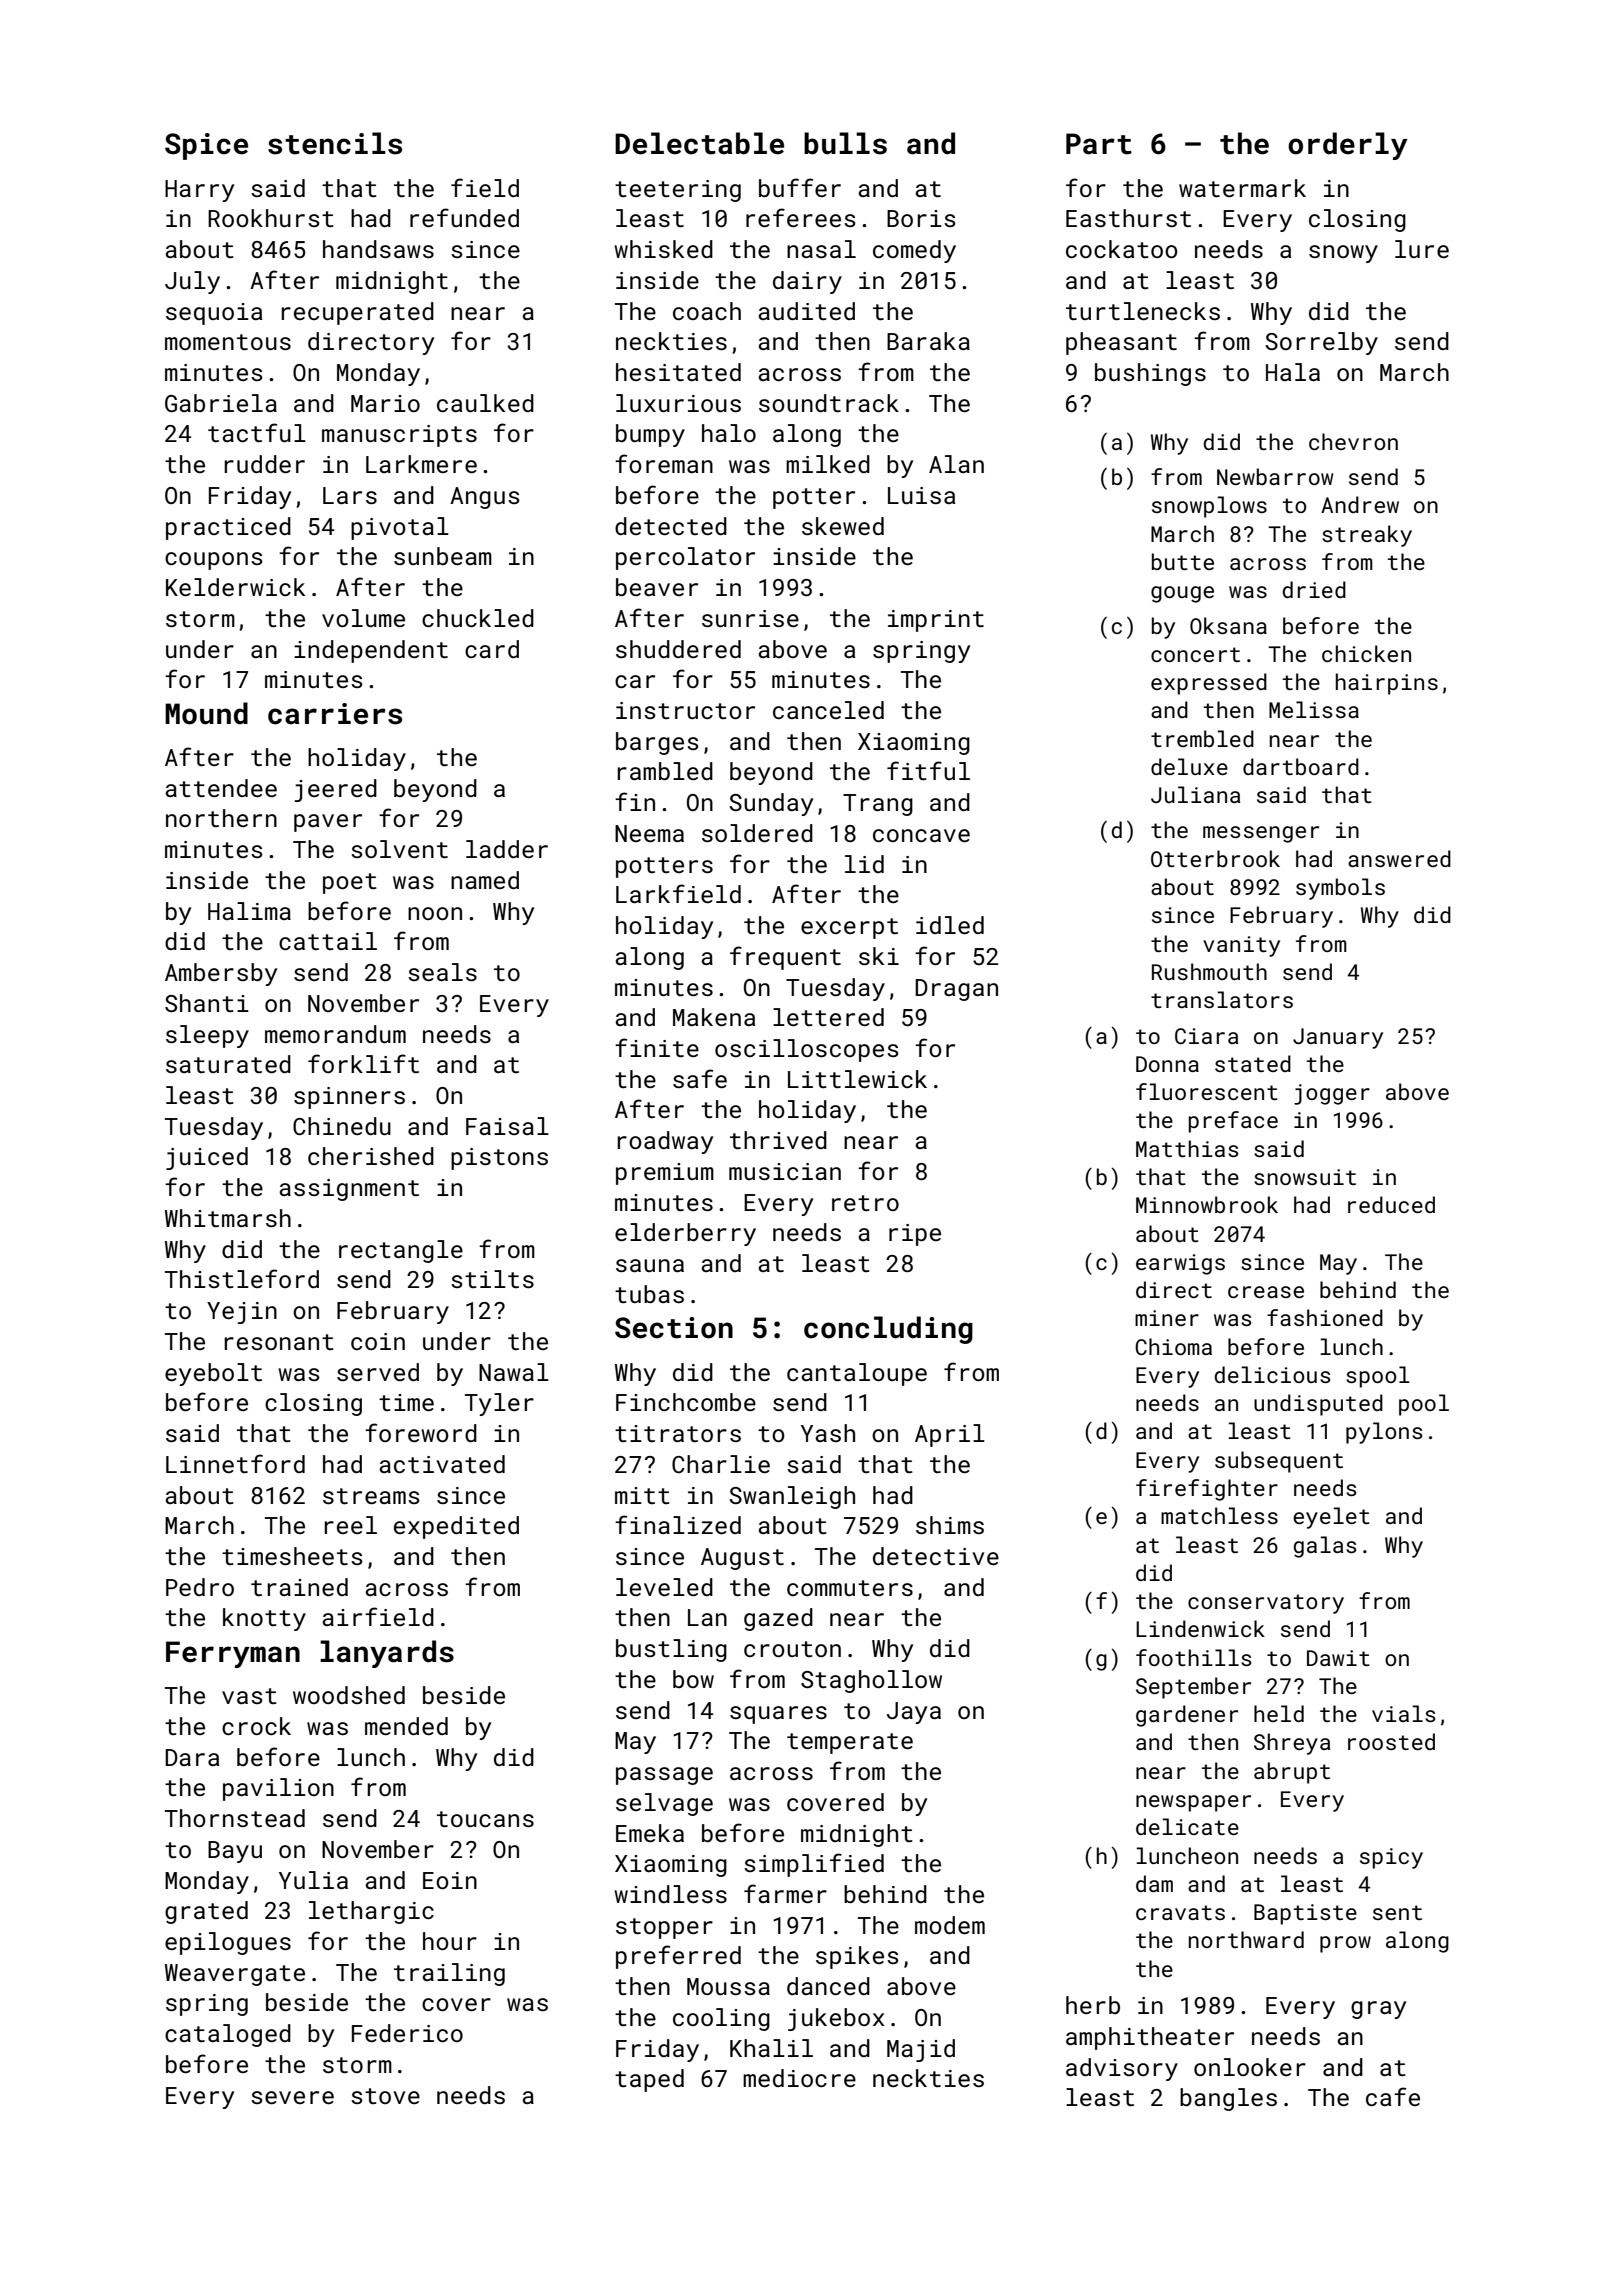 The image size is (1620, 2292). Describe the element at coordinates (1122, 2069) in the image. I see `advisory` at that location.
